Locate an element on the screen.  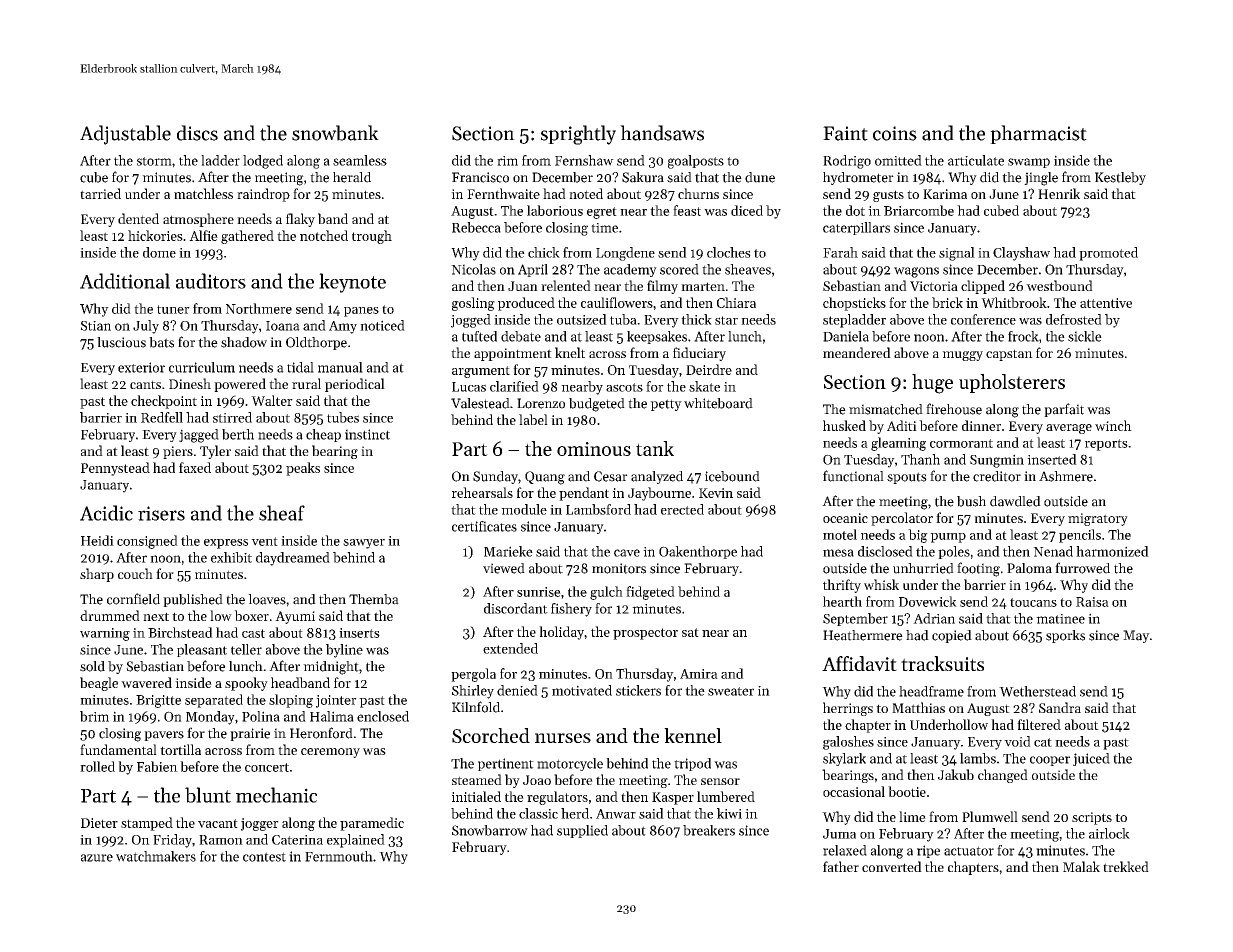
creditor is located at coordinates (997, 476).
